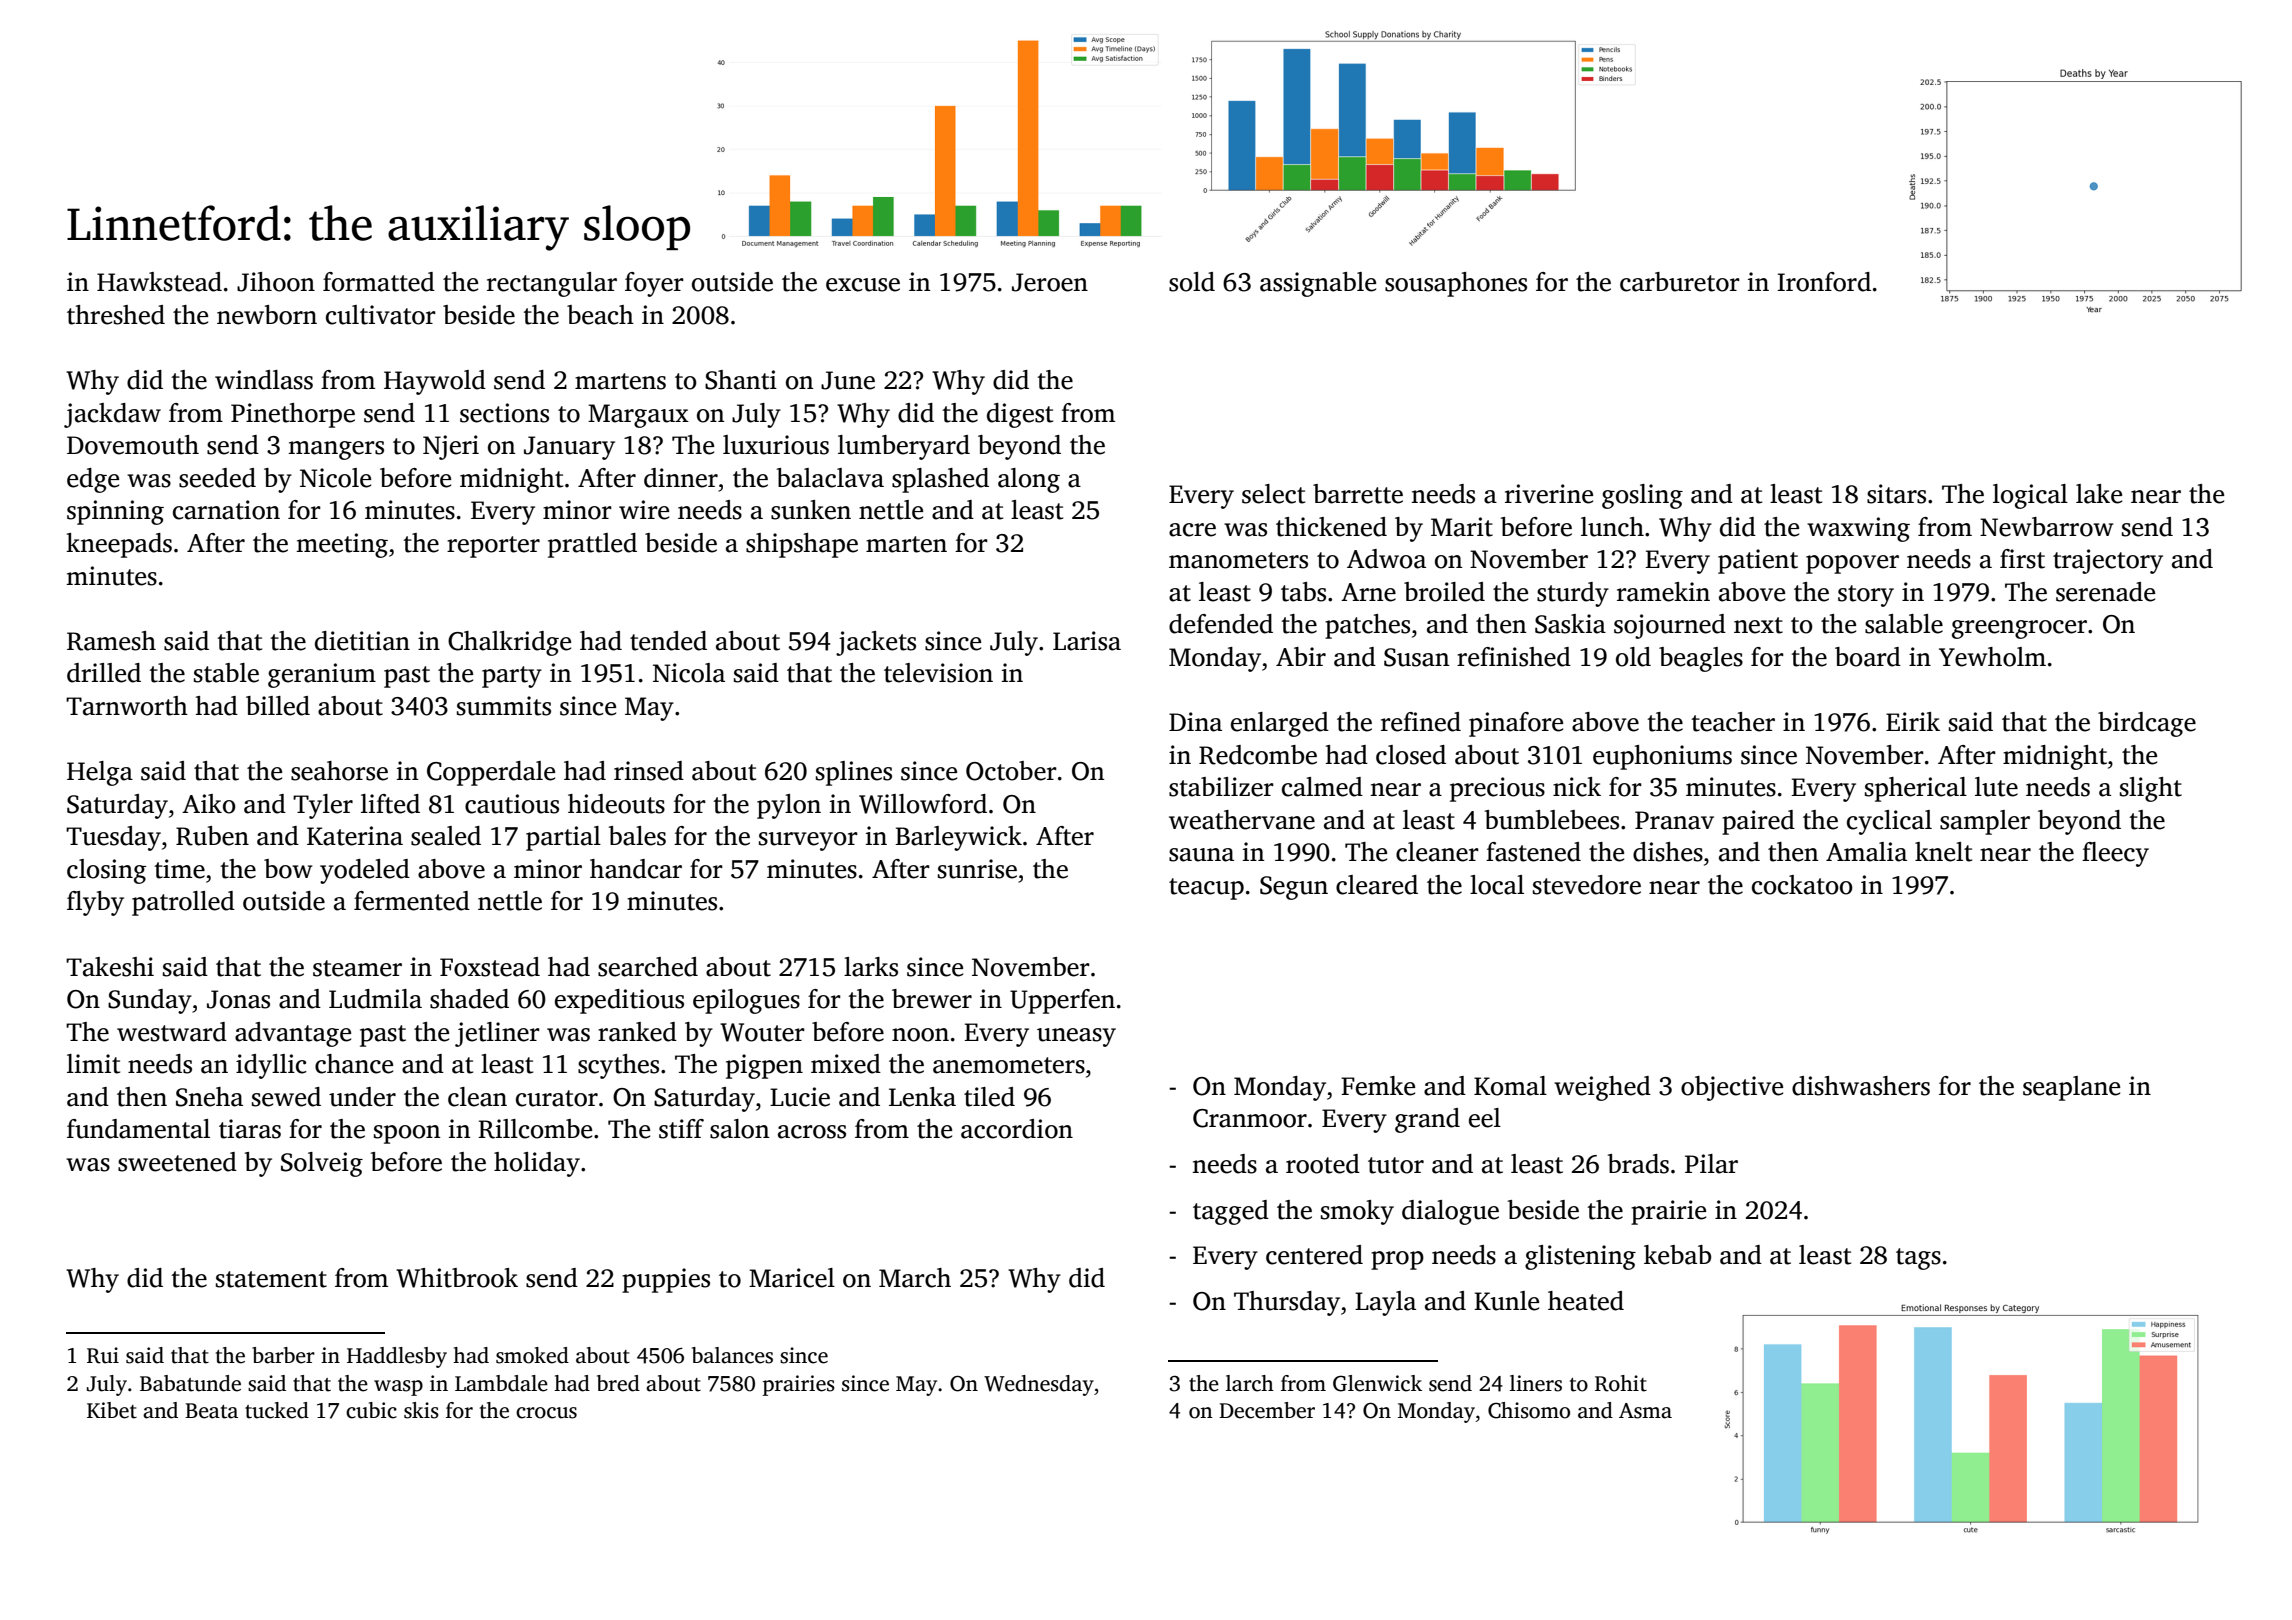  Describe the element at coordinates (1824, 282) in the page. I see `Ironford` at that location.
